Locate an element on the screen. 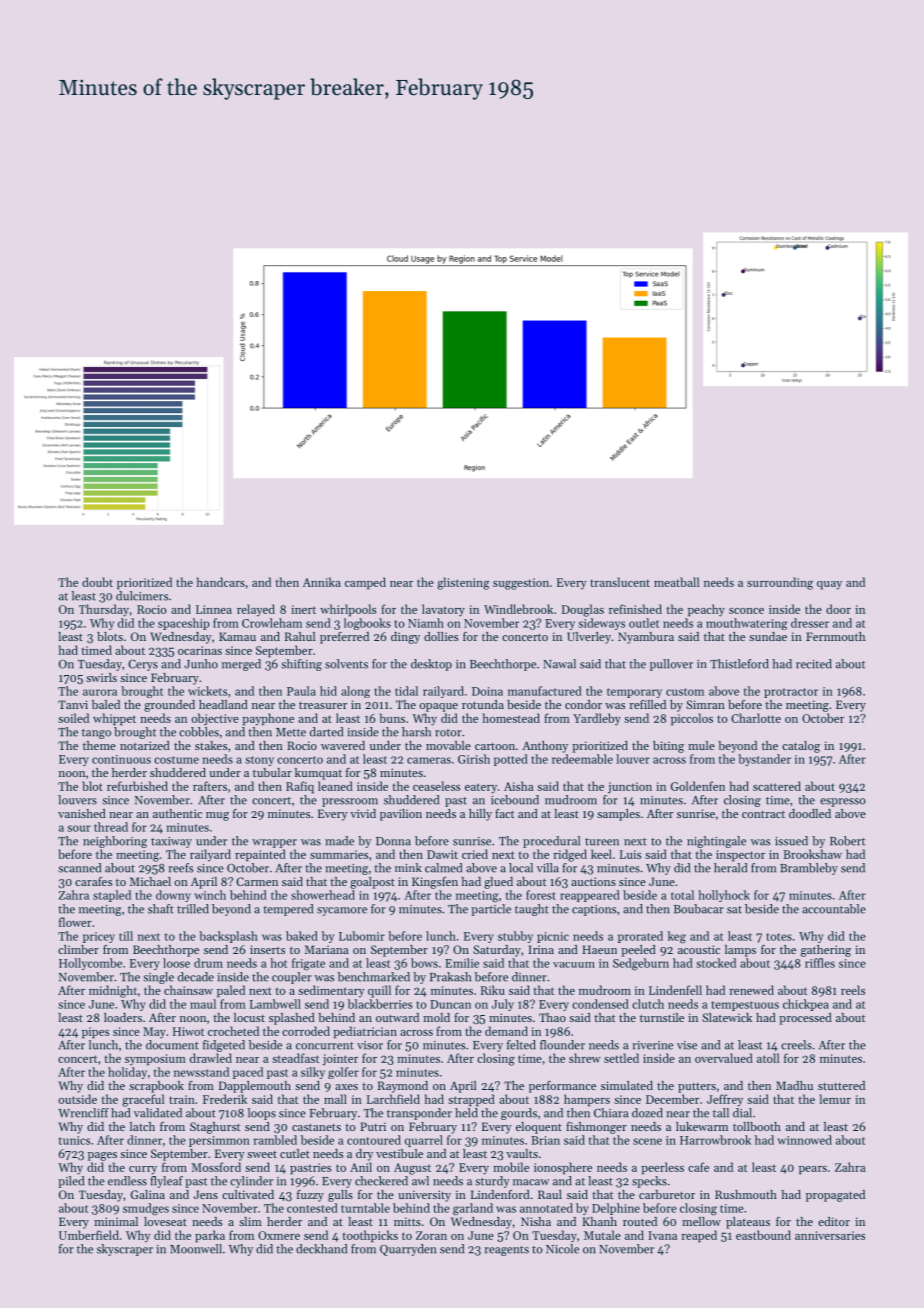 The image size is (924, 1308). Moonwell is located at coordinates (196, 1249).
